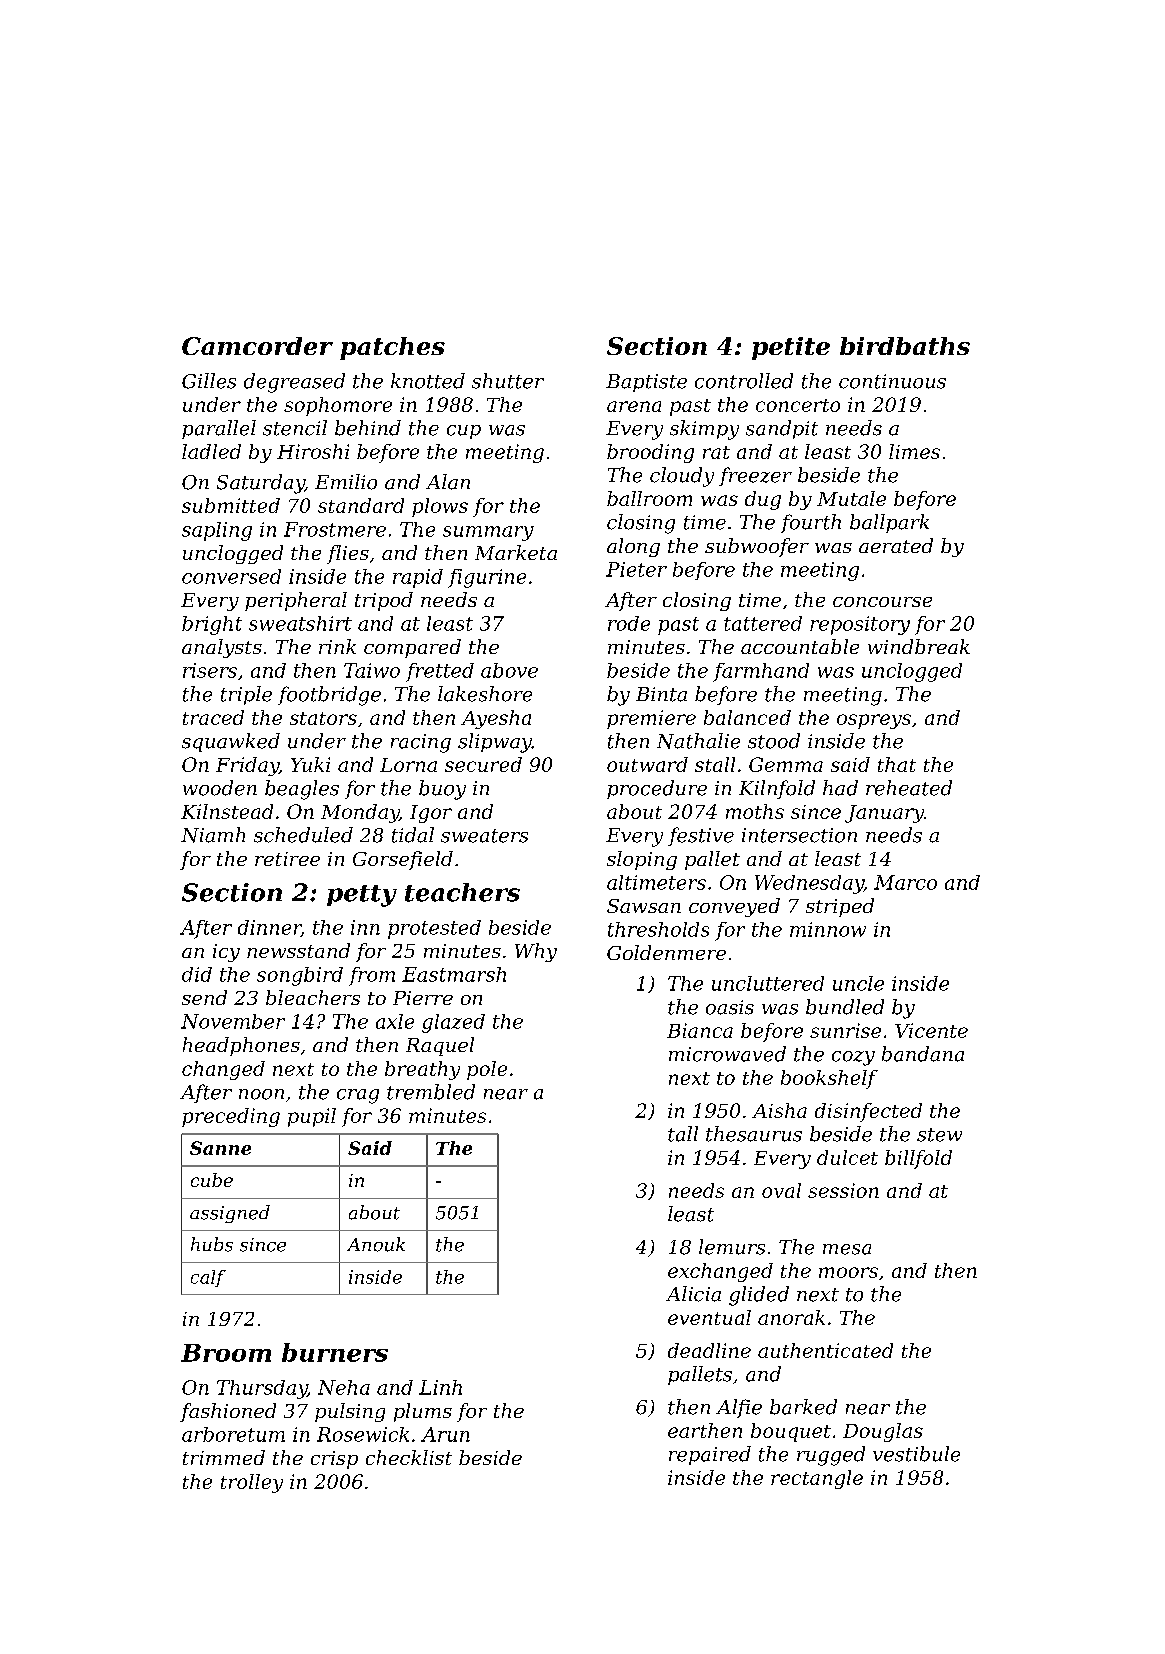  I want to click on bright, so click(212, 625).
